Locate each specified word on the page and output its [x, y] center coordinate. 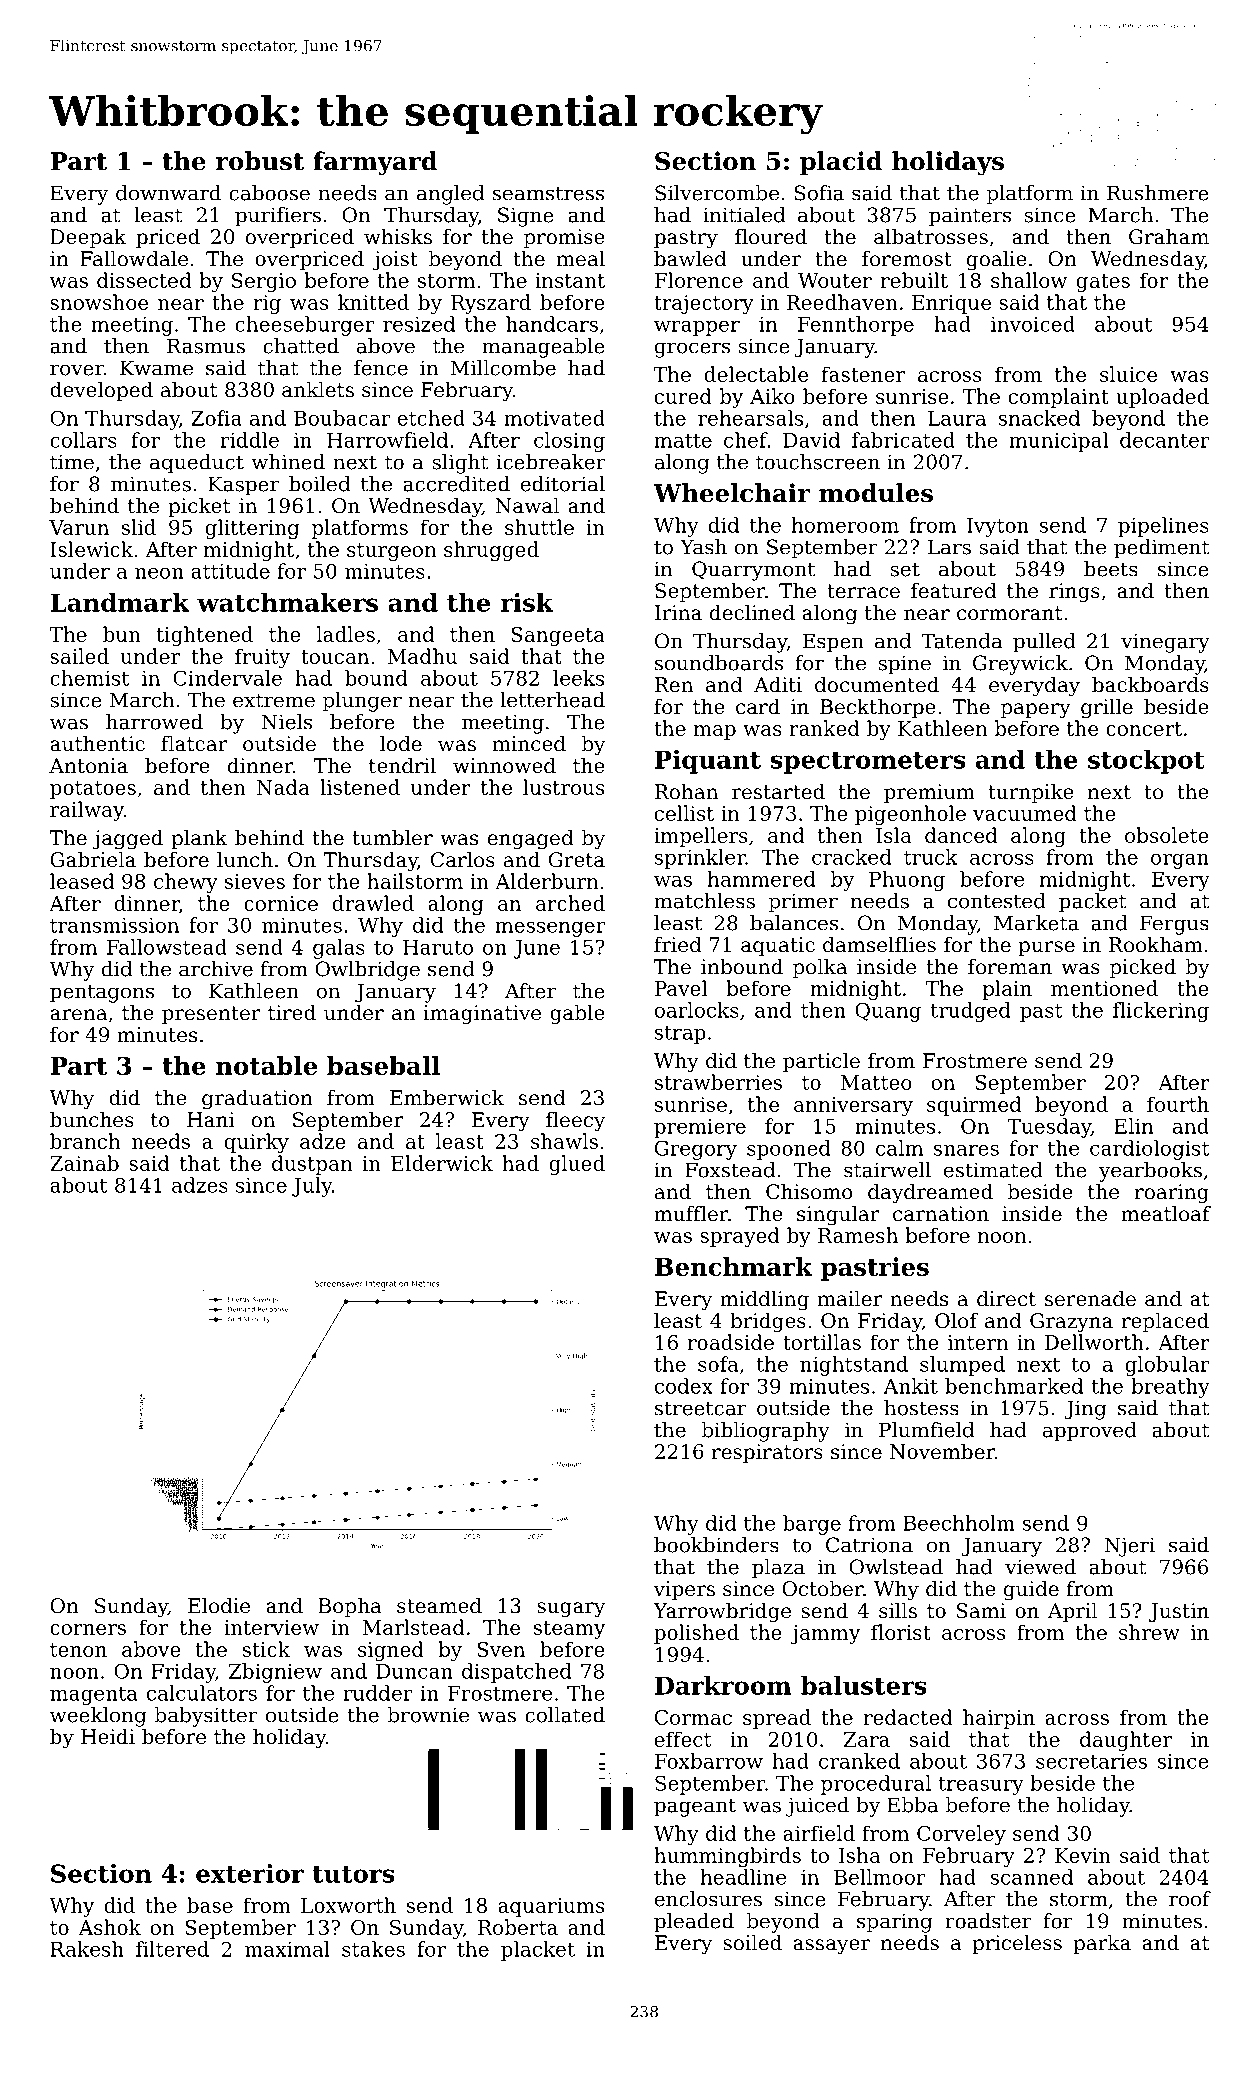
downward [168, 193]
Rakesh [87, 1949]
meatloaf [1166, 1213]
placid [841, 163]
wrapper [697, 328]
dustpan [312, 1165]
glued [577, 1165]
